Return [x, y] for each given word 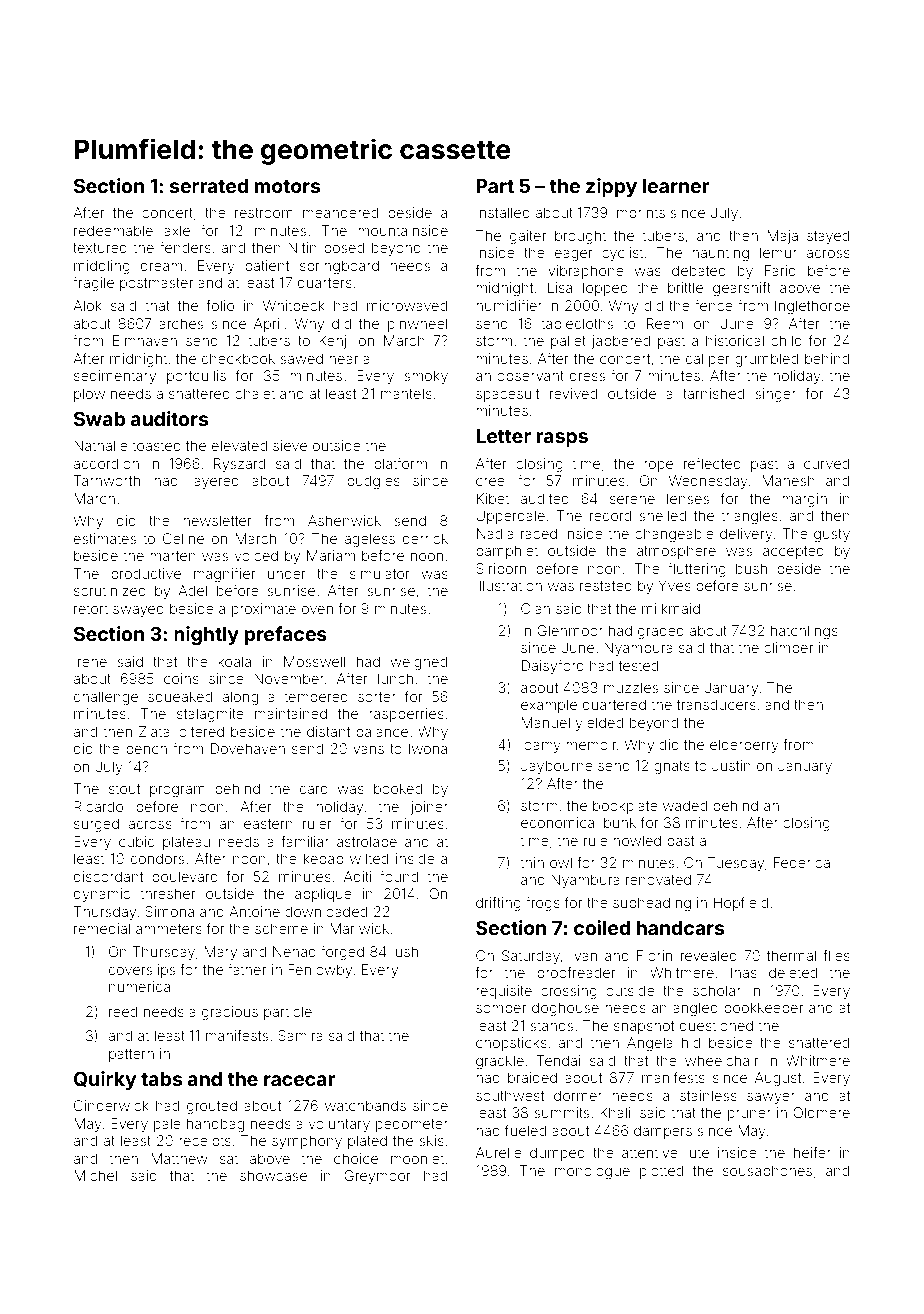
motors [287, 186]
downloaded [326, 911]
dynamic [102, 895]
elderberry [744, 746]
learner [676, 186]
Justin [731, 765]
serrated [209, 186]
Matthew [179, 1158]
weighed [418, 663]
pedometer [412, 1125]
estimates [105, 538]
